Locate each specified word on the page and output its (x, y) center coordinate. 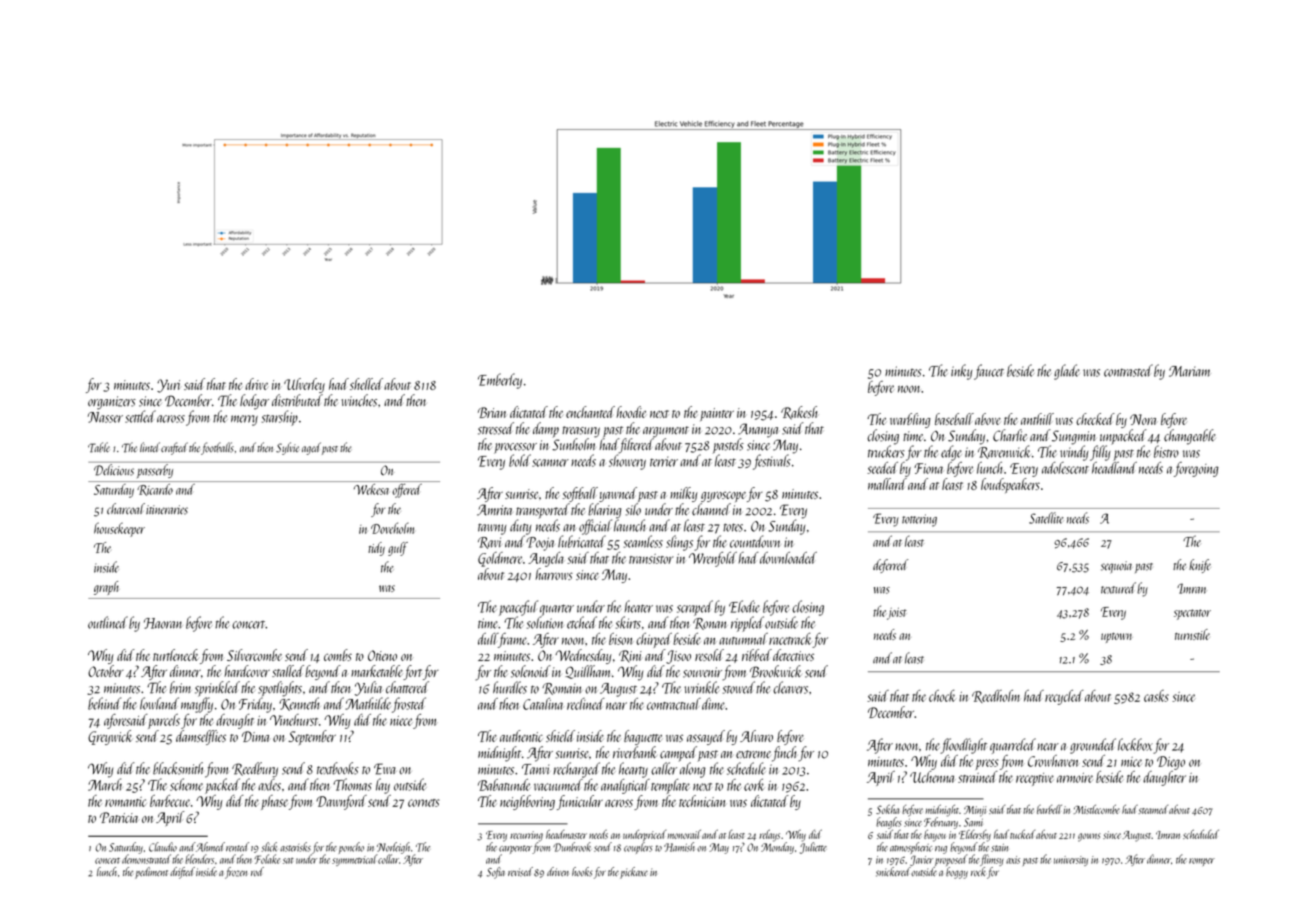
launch (630, 525)
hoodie (631, 412)
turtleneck (175, 655)
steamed (1153, 809)
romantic (125, 802)
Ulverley (304, 385)
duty (520, 527)
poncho (351, 848)
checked (1095, 419)
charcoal (126, 509)
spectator (1192, 614)
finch (784, 754)
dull (488, 639)
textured (1118, 588)
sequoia (1116, 567)
